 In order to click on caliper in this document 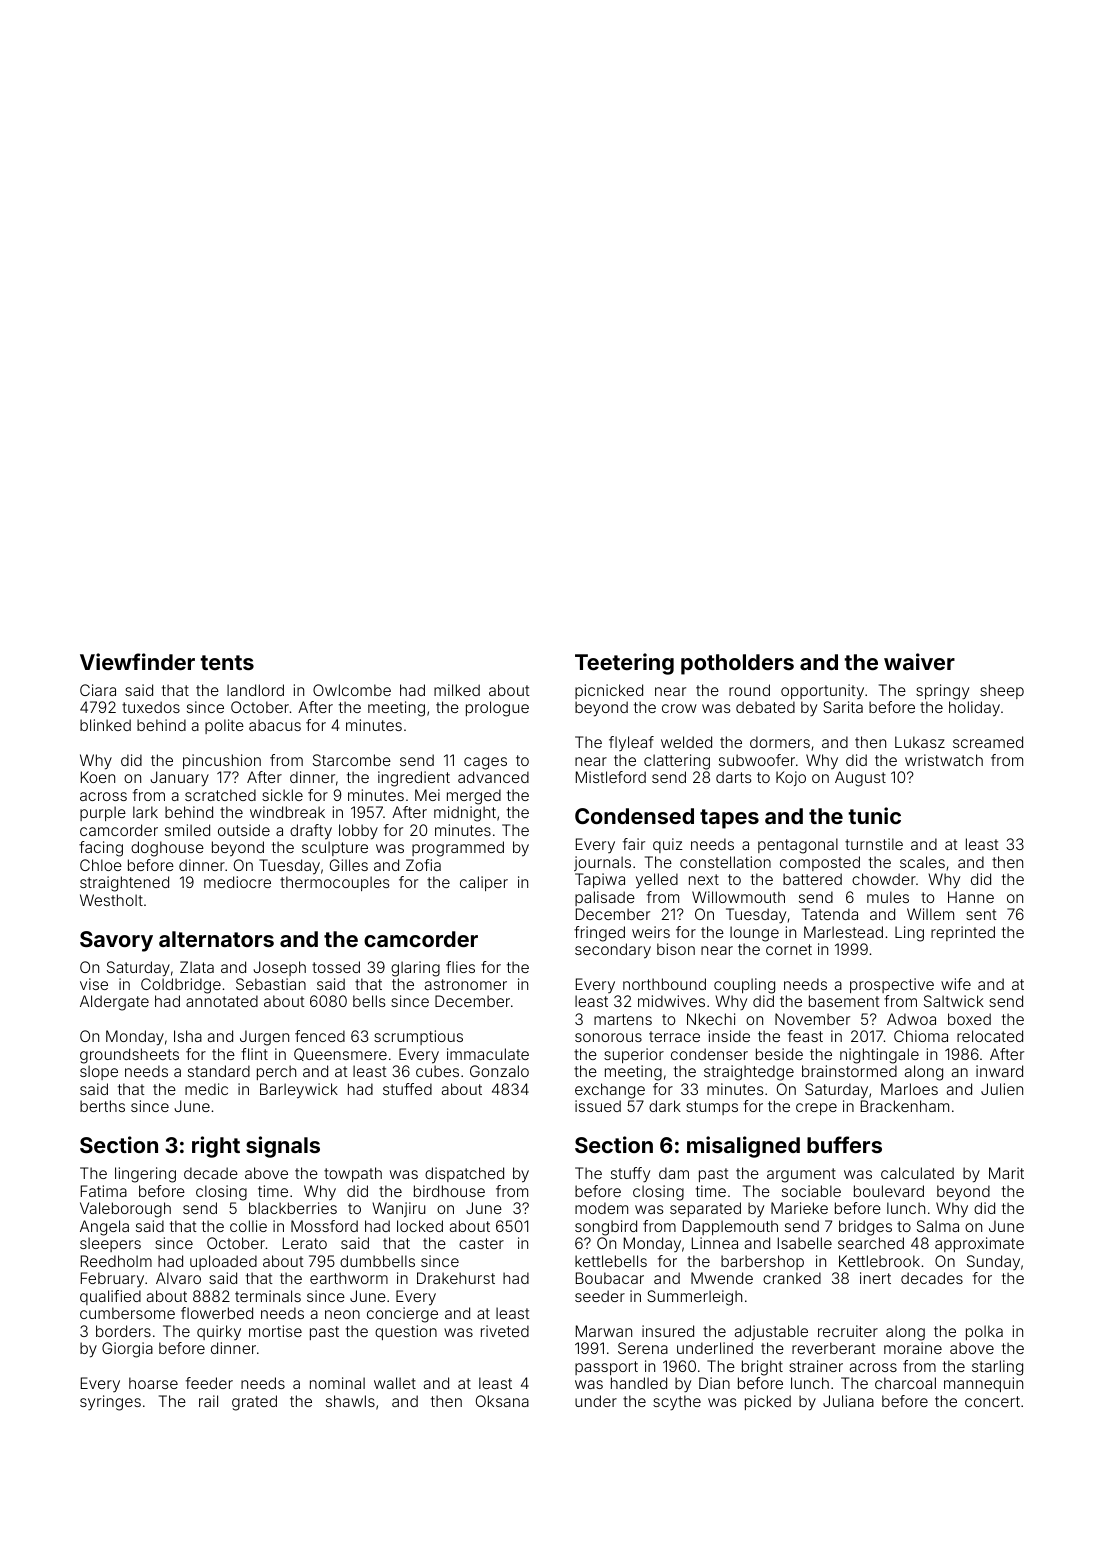, I will do `click(484, 883)`.
